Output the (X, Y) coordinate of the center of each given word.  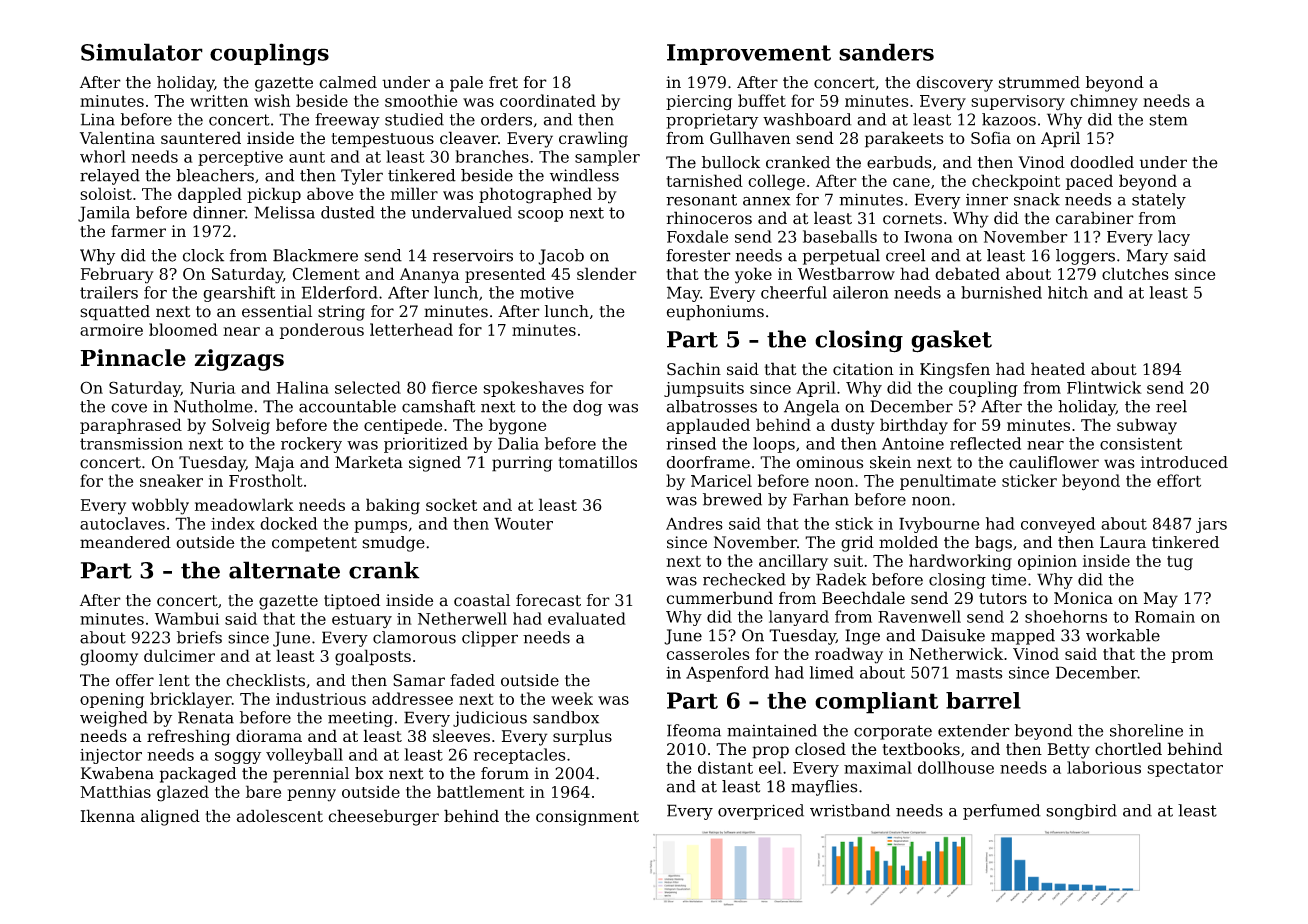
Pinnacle (133, 358)
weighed (114, 719)
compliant (876, 703)
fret (503, 82)
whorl (103, 156)
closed (820, 749)
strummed (1039, 82)
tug (1180, 563)
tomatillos (597, 462)
